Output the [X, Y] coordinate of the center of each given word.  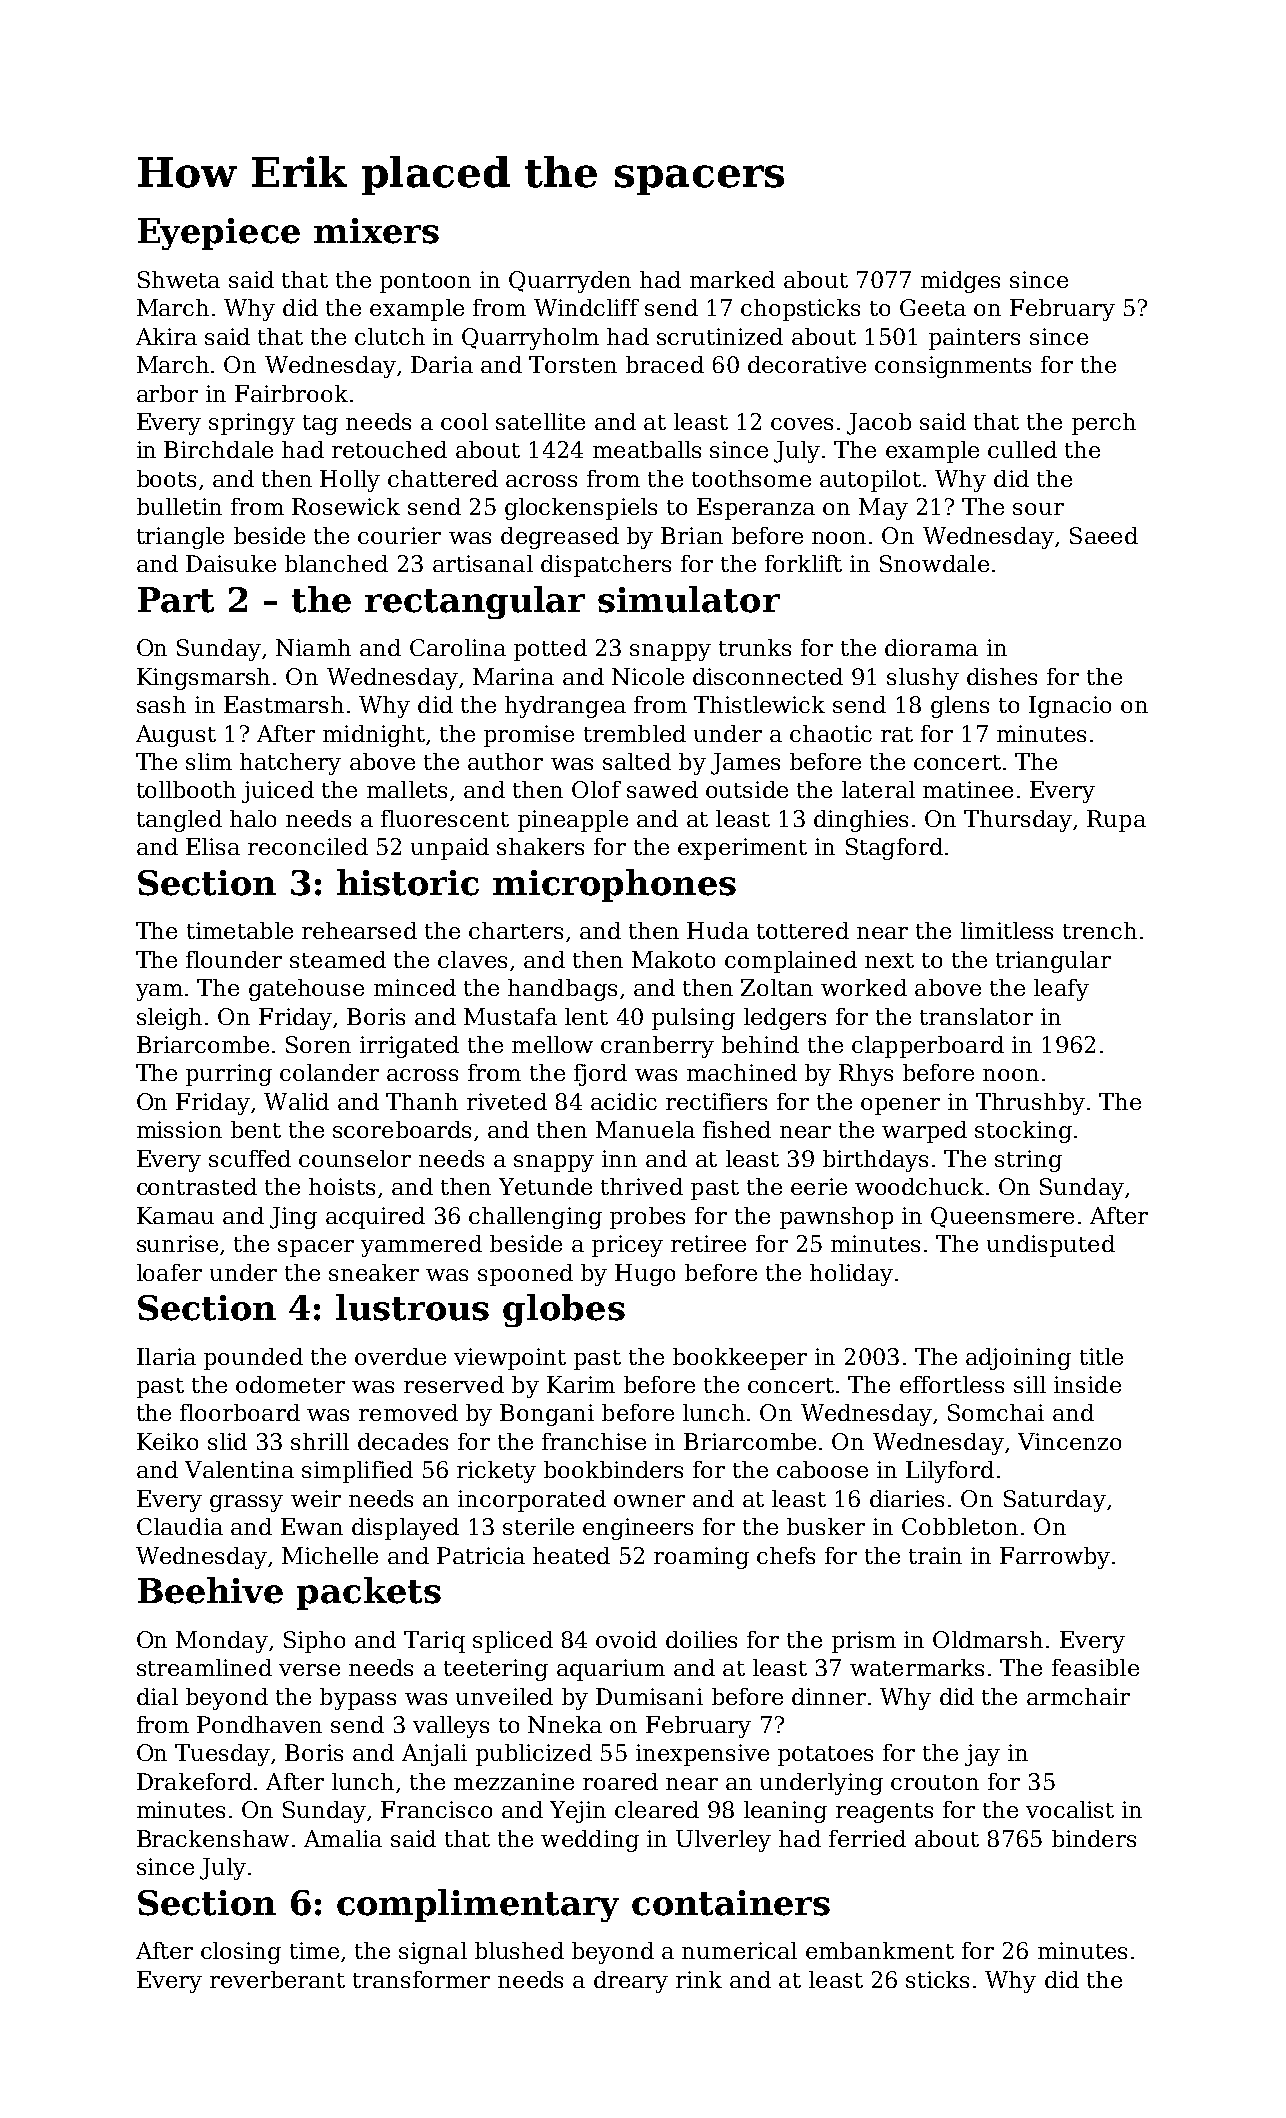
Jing [293, 1218]
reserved [454, 1384]
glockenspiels [581, 509]
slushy [923, 679]
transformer [421, 1979]
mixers [376, 231]
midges [960, 282]
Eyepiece [219, 234]
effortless [952, 1384]
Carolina [458, 647]
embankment [880, 1950]
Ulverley [723, 1841]
